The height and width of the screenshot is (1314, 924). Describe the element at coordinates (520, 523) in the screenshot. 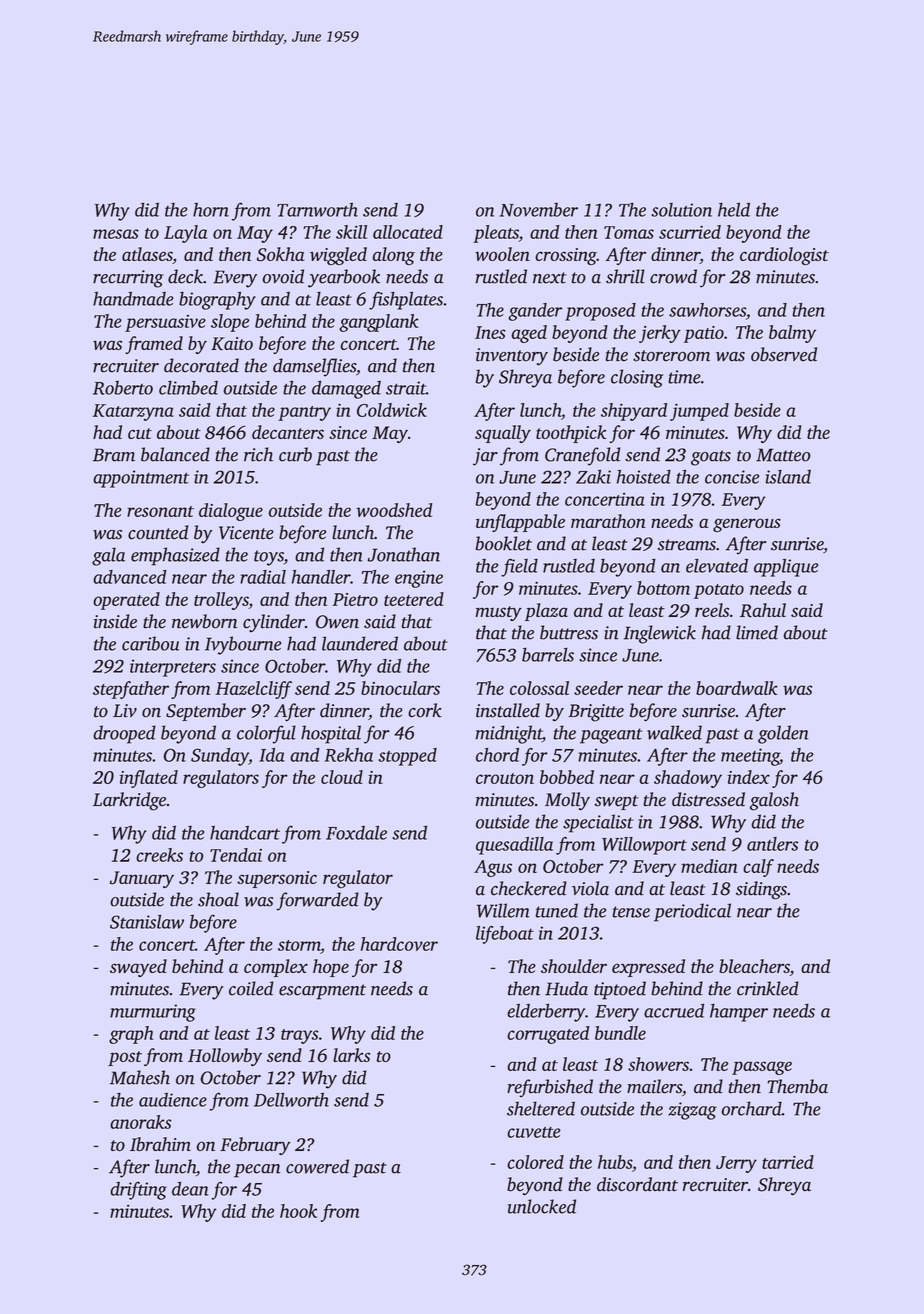

I see `unflappable` at that location.
